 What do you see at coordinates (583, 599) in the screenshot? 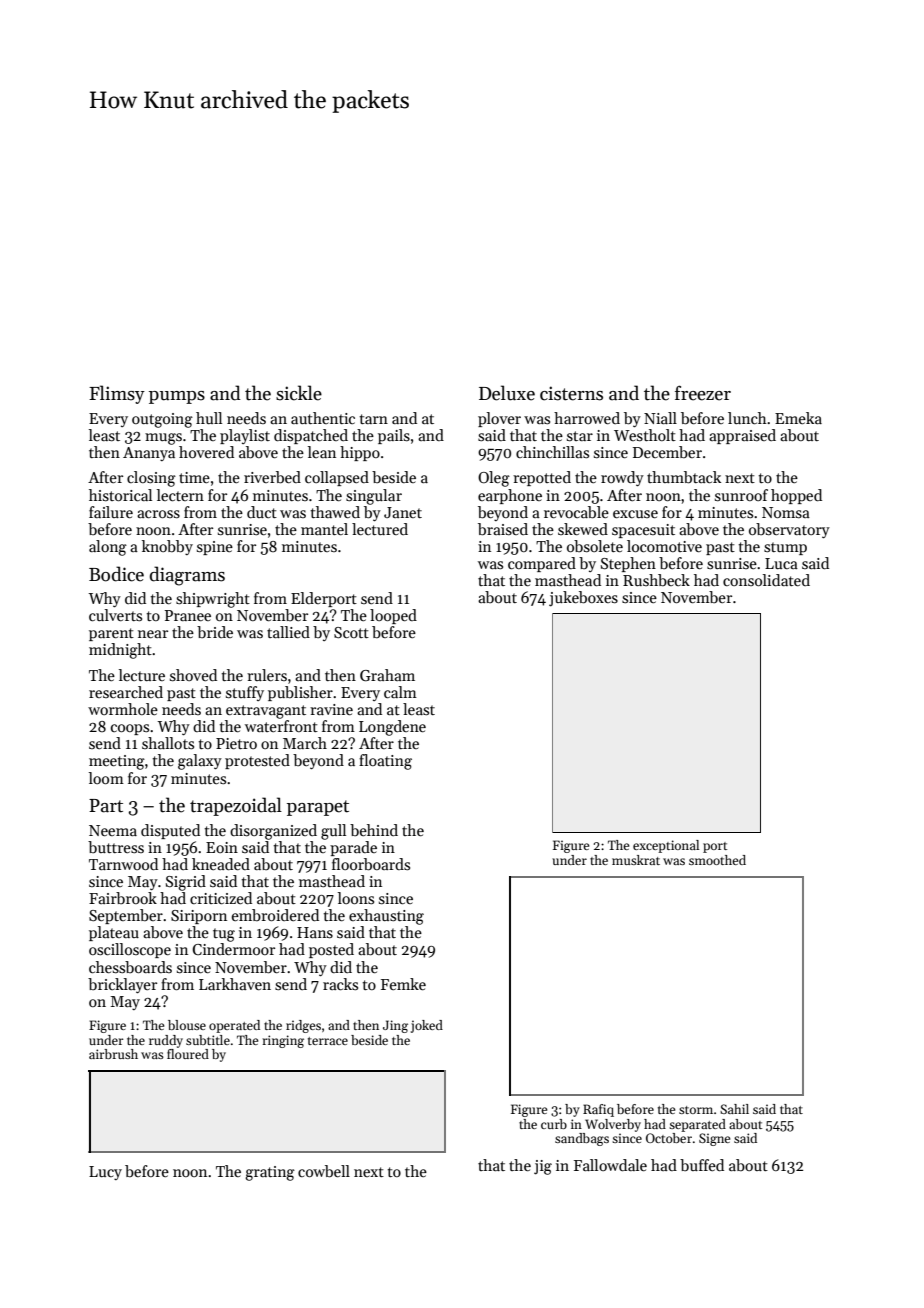
I see `jukeboxes` at bounding box center [583, 599].
